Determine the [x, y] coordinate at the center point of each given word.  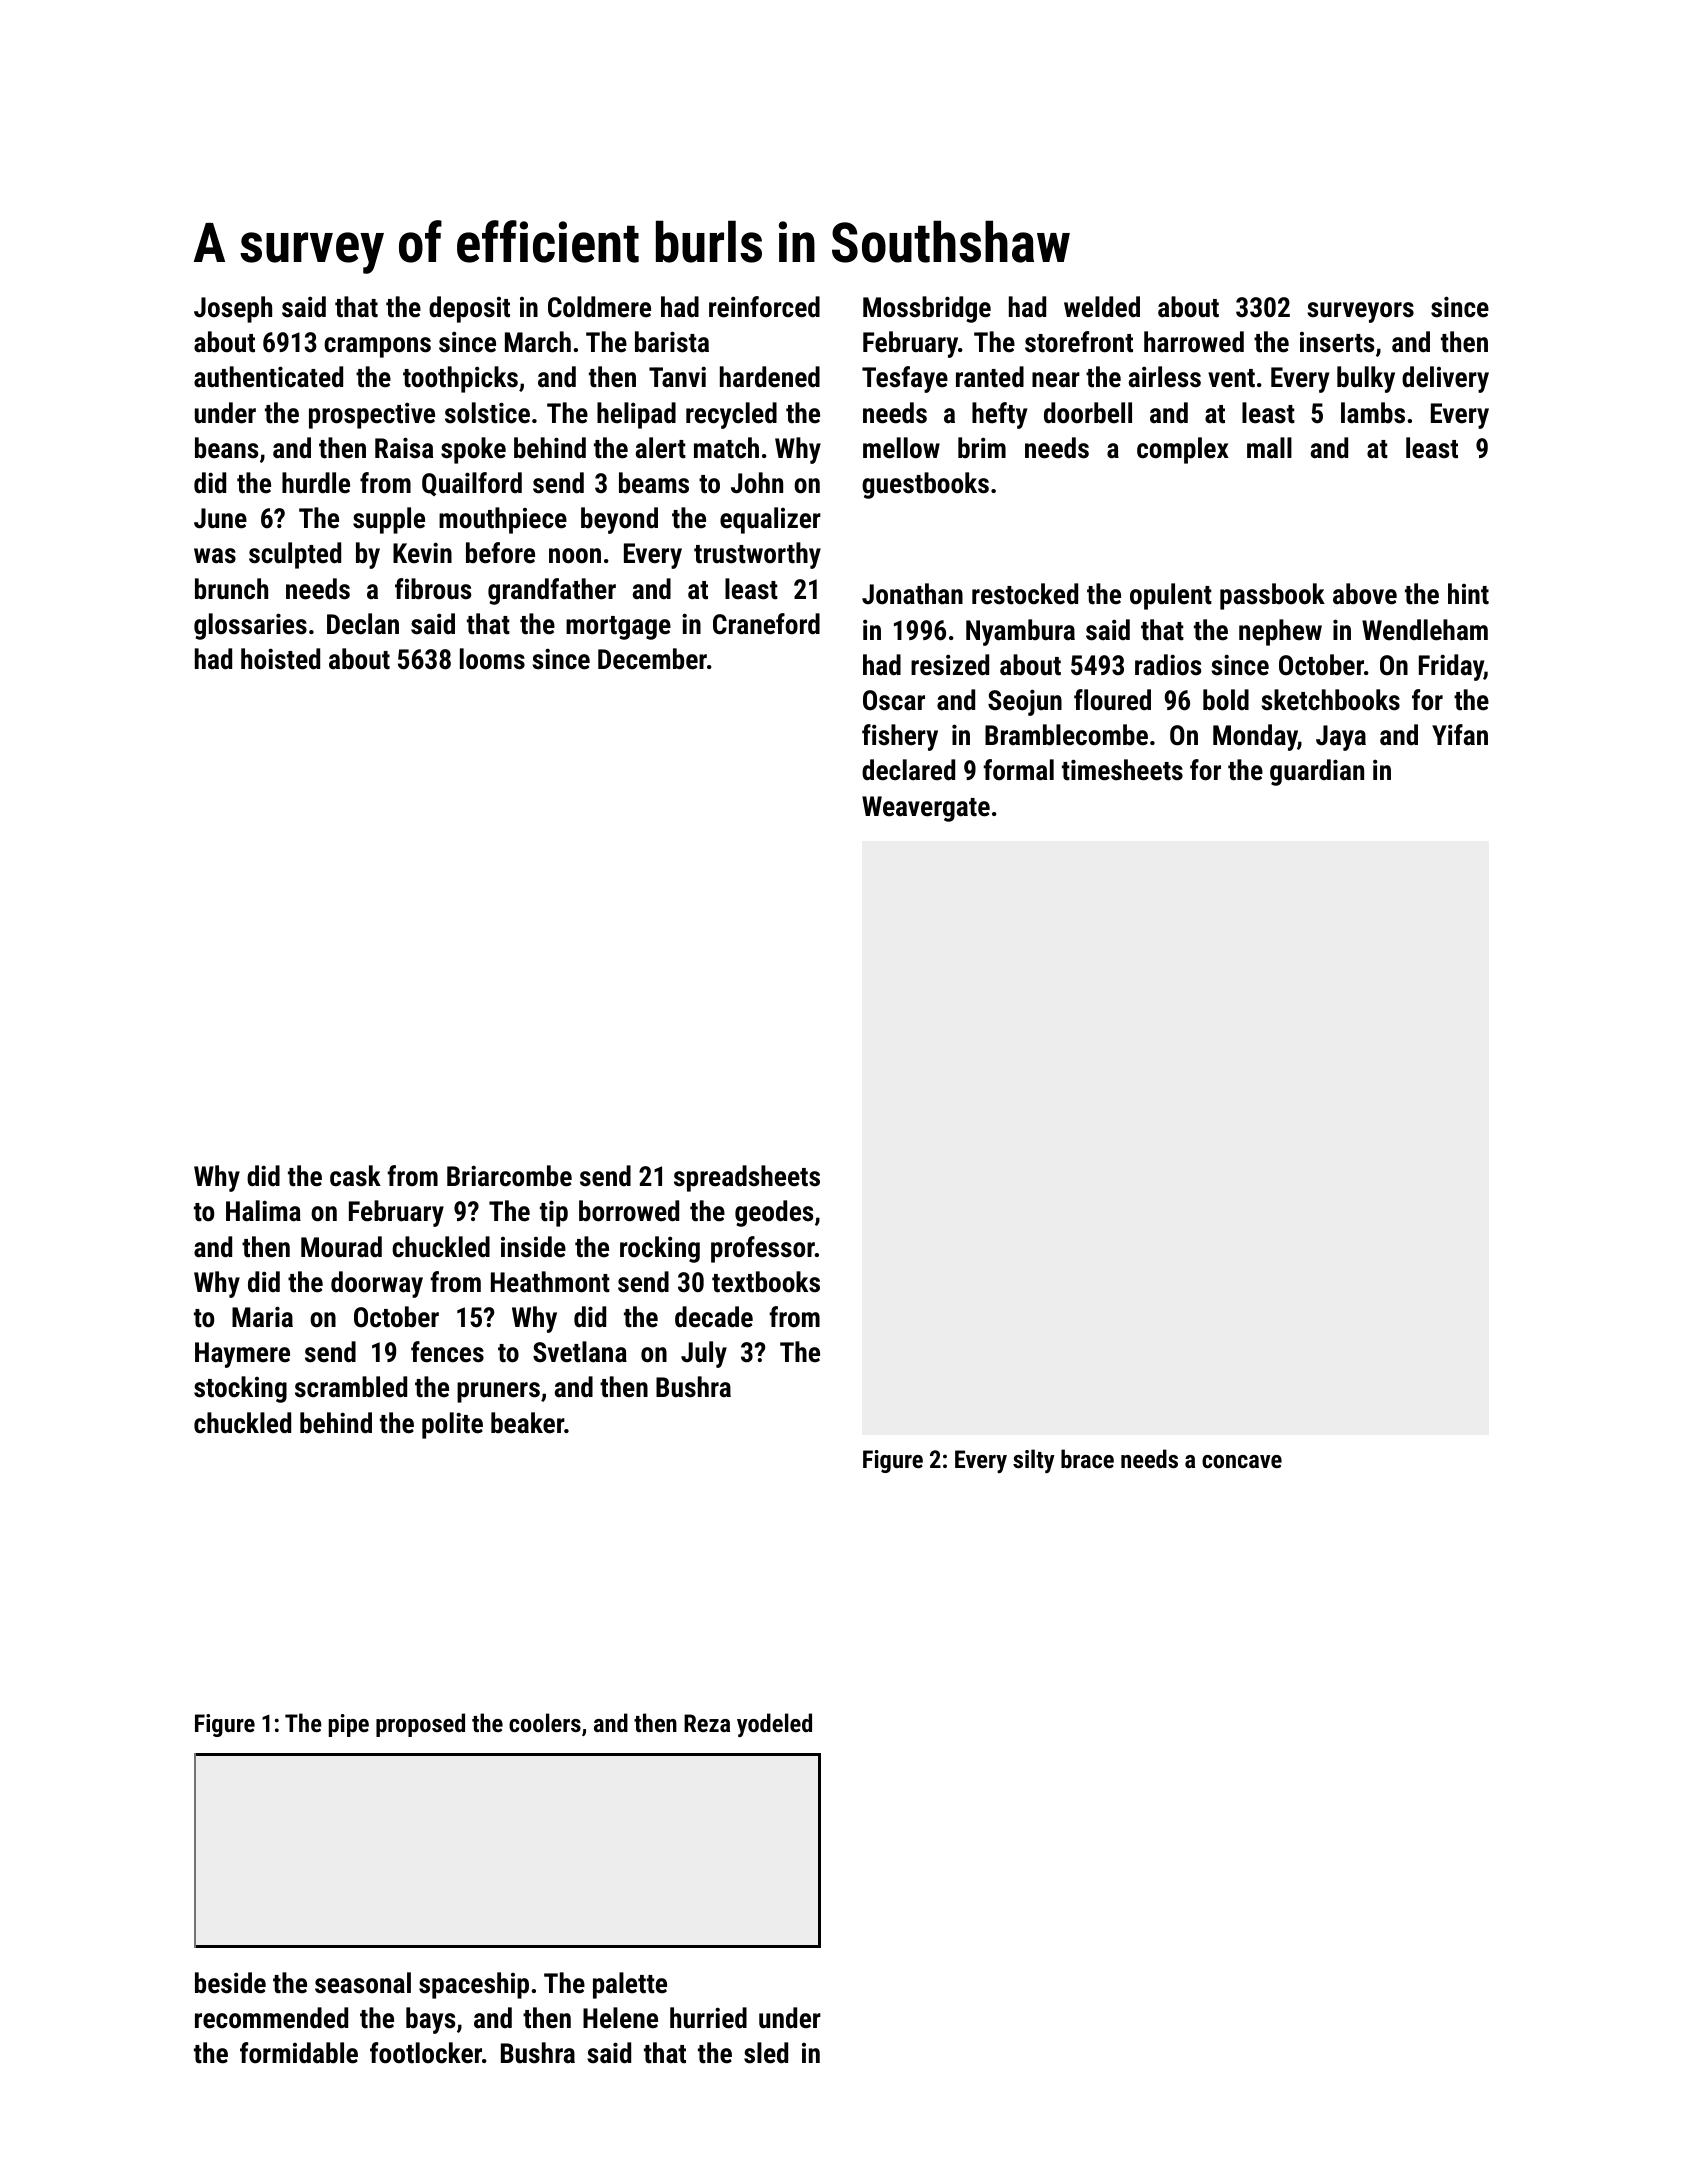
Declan [363, 624]
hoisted [280, 659]
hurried [708, 2018]
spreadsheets [747, 1178]
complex [1183, 450]
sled [766, 2053]
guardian [1317, 772]
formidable [299, 2053]
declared [908, 770]
